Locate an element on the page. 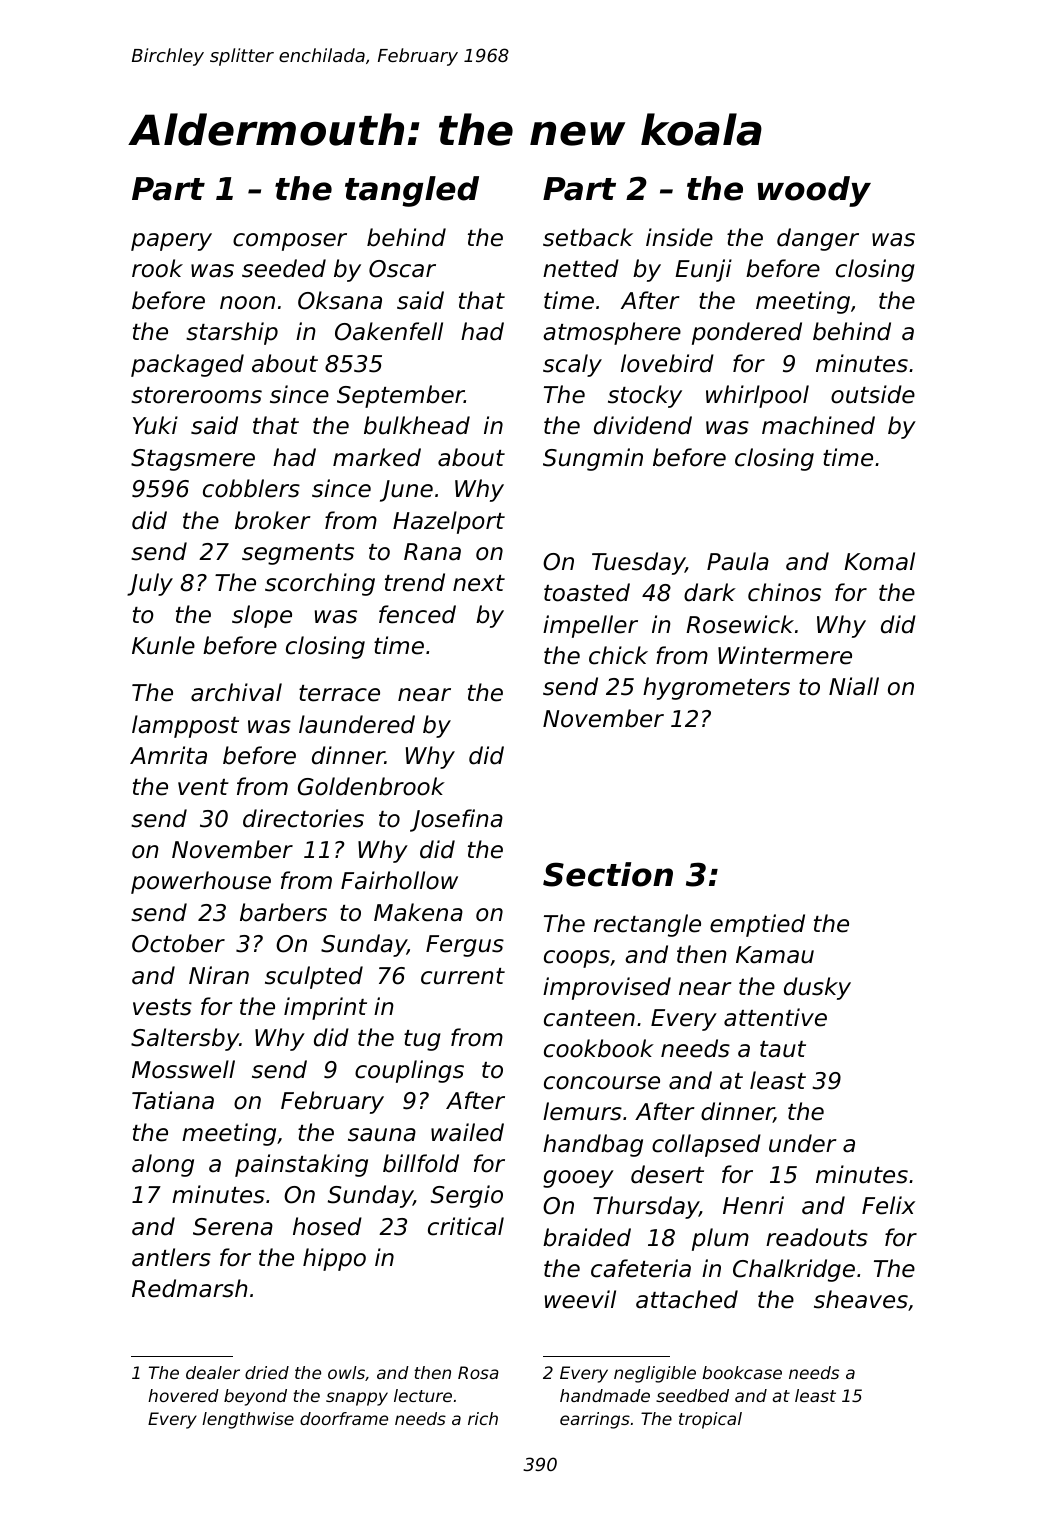  danger is located at coordinates (818, 239).
